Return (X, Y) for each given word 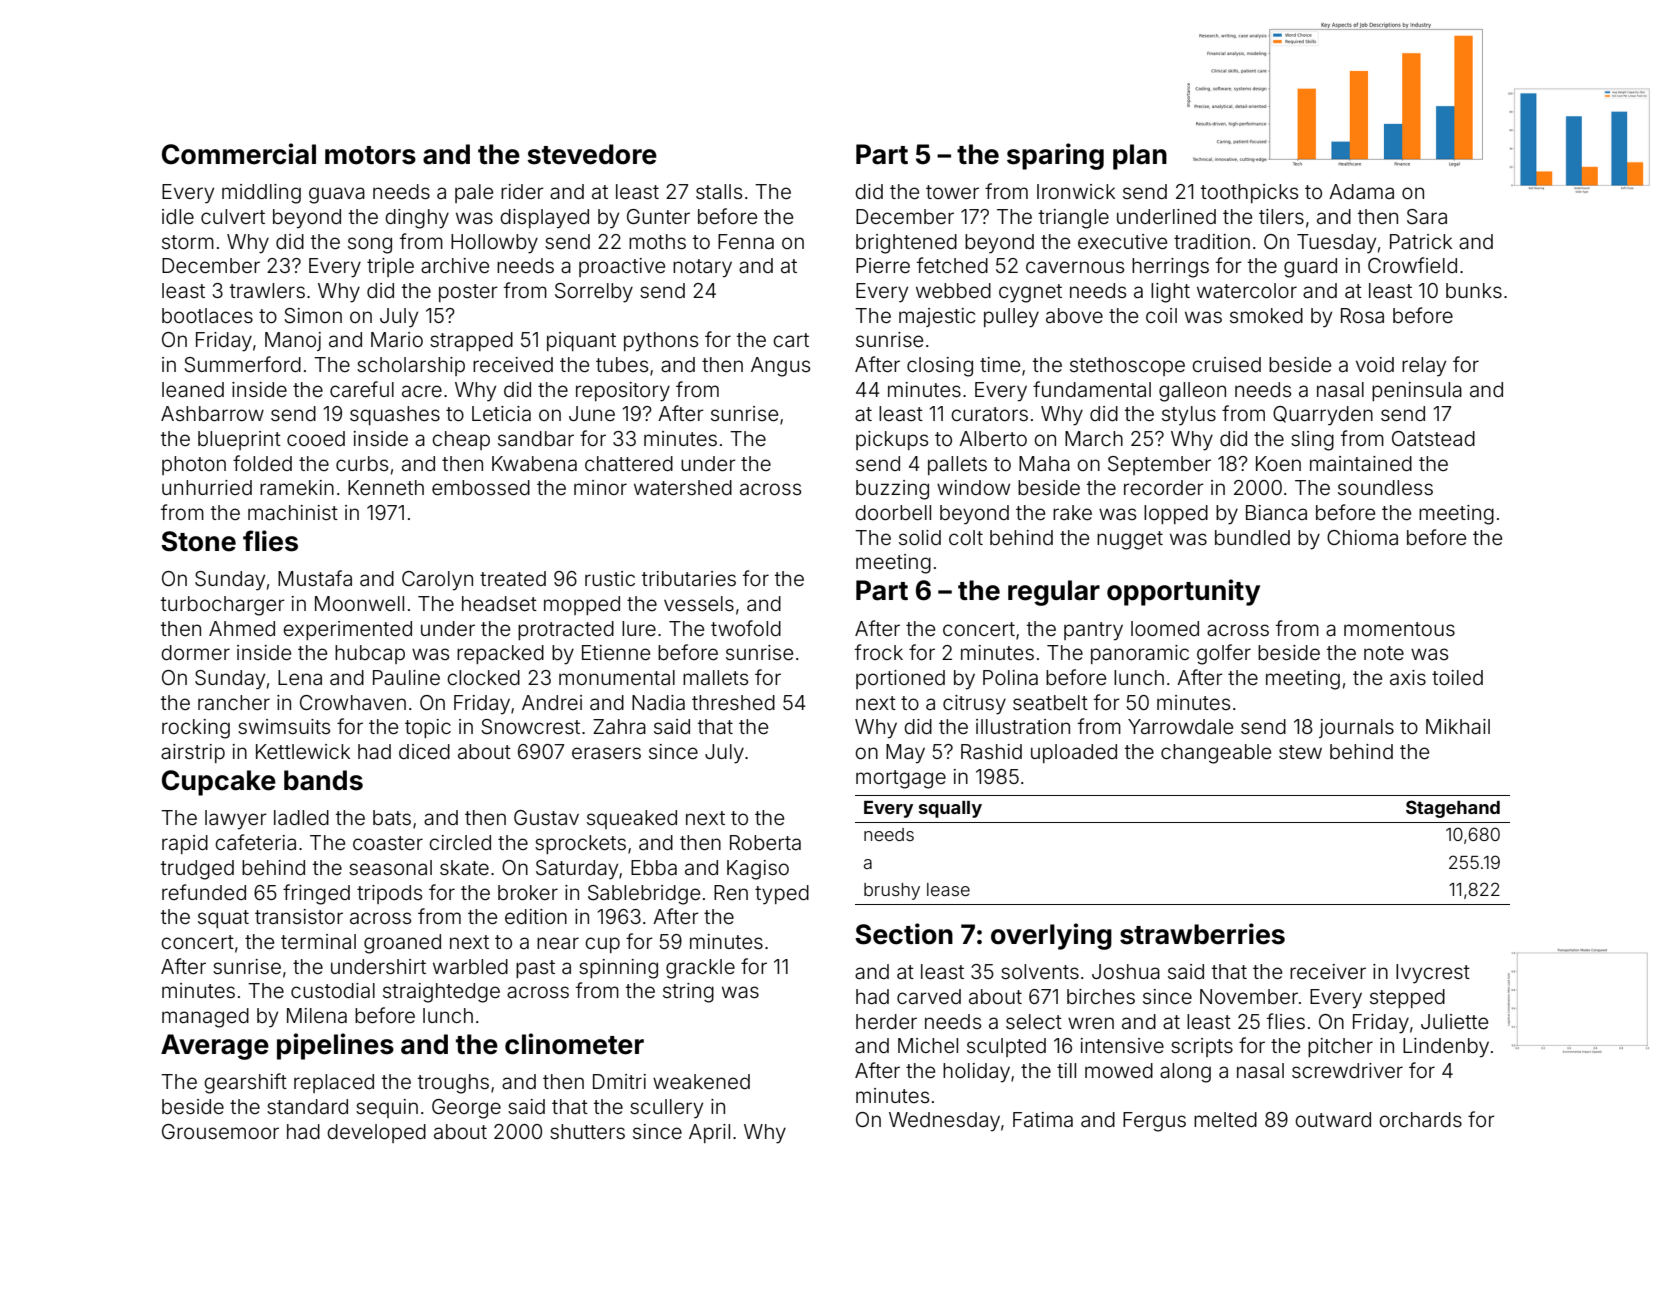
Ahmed (242, 628)
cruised (1226, 364)
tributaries (689, 578)
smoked (1266, 315)
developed (376, 1133)
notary (702, 268)
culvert (233, 216)
